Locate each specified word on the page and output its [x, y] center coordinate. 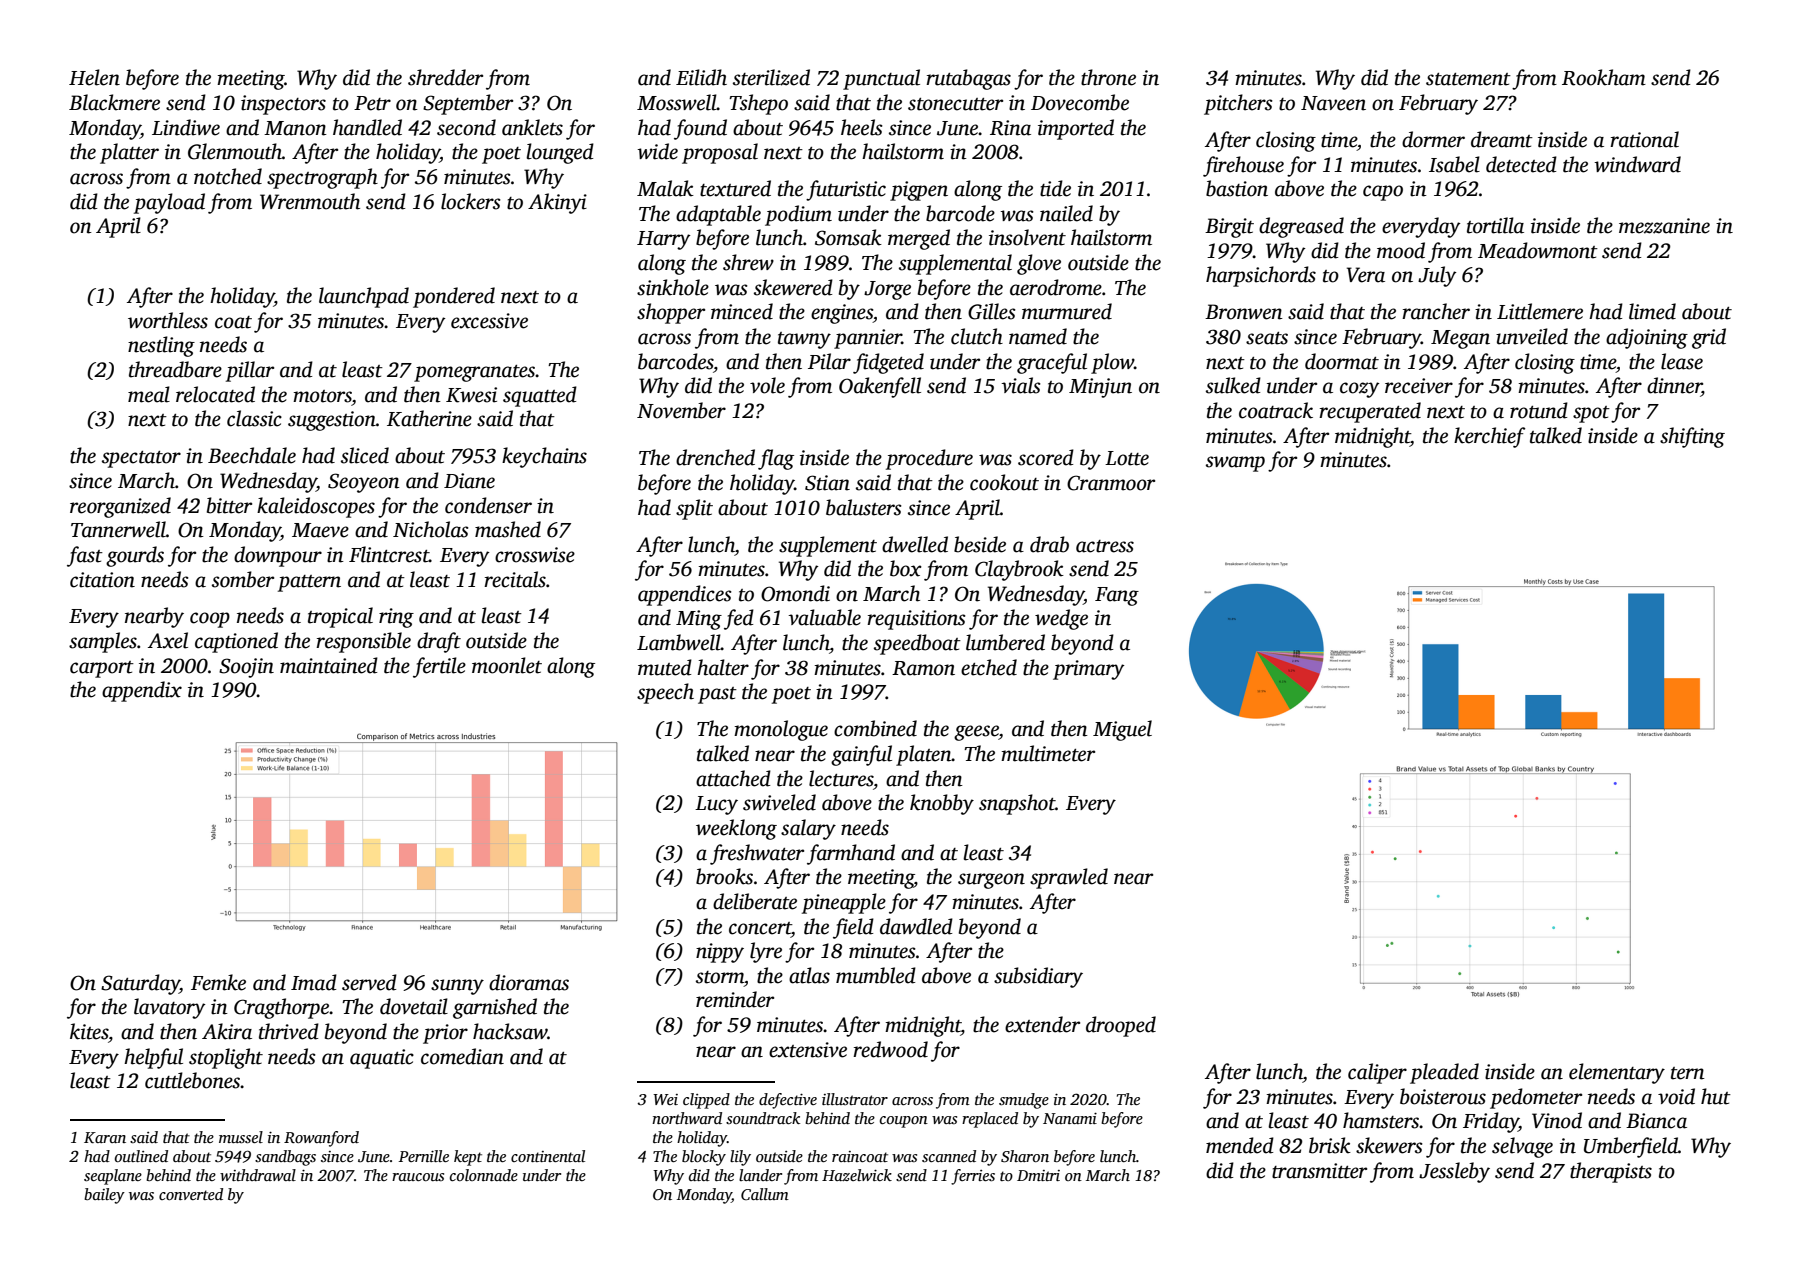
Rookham [1604, 77]
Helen [94, 77]
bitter [229, 505]
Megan [1460, 339]
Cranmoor [1111, 483]
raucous [418, 1177]
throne [1108, 77]
